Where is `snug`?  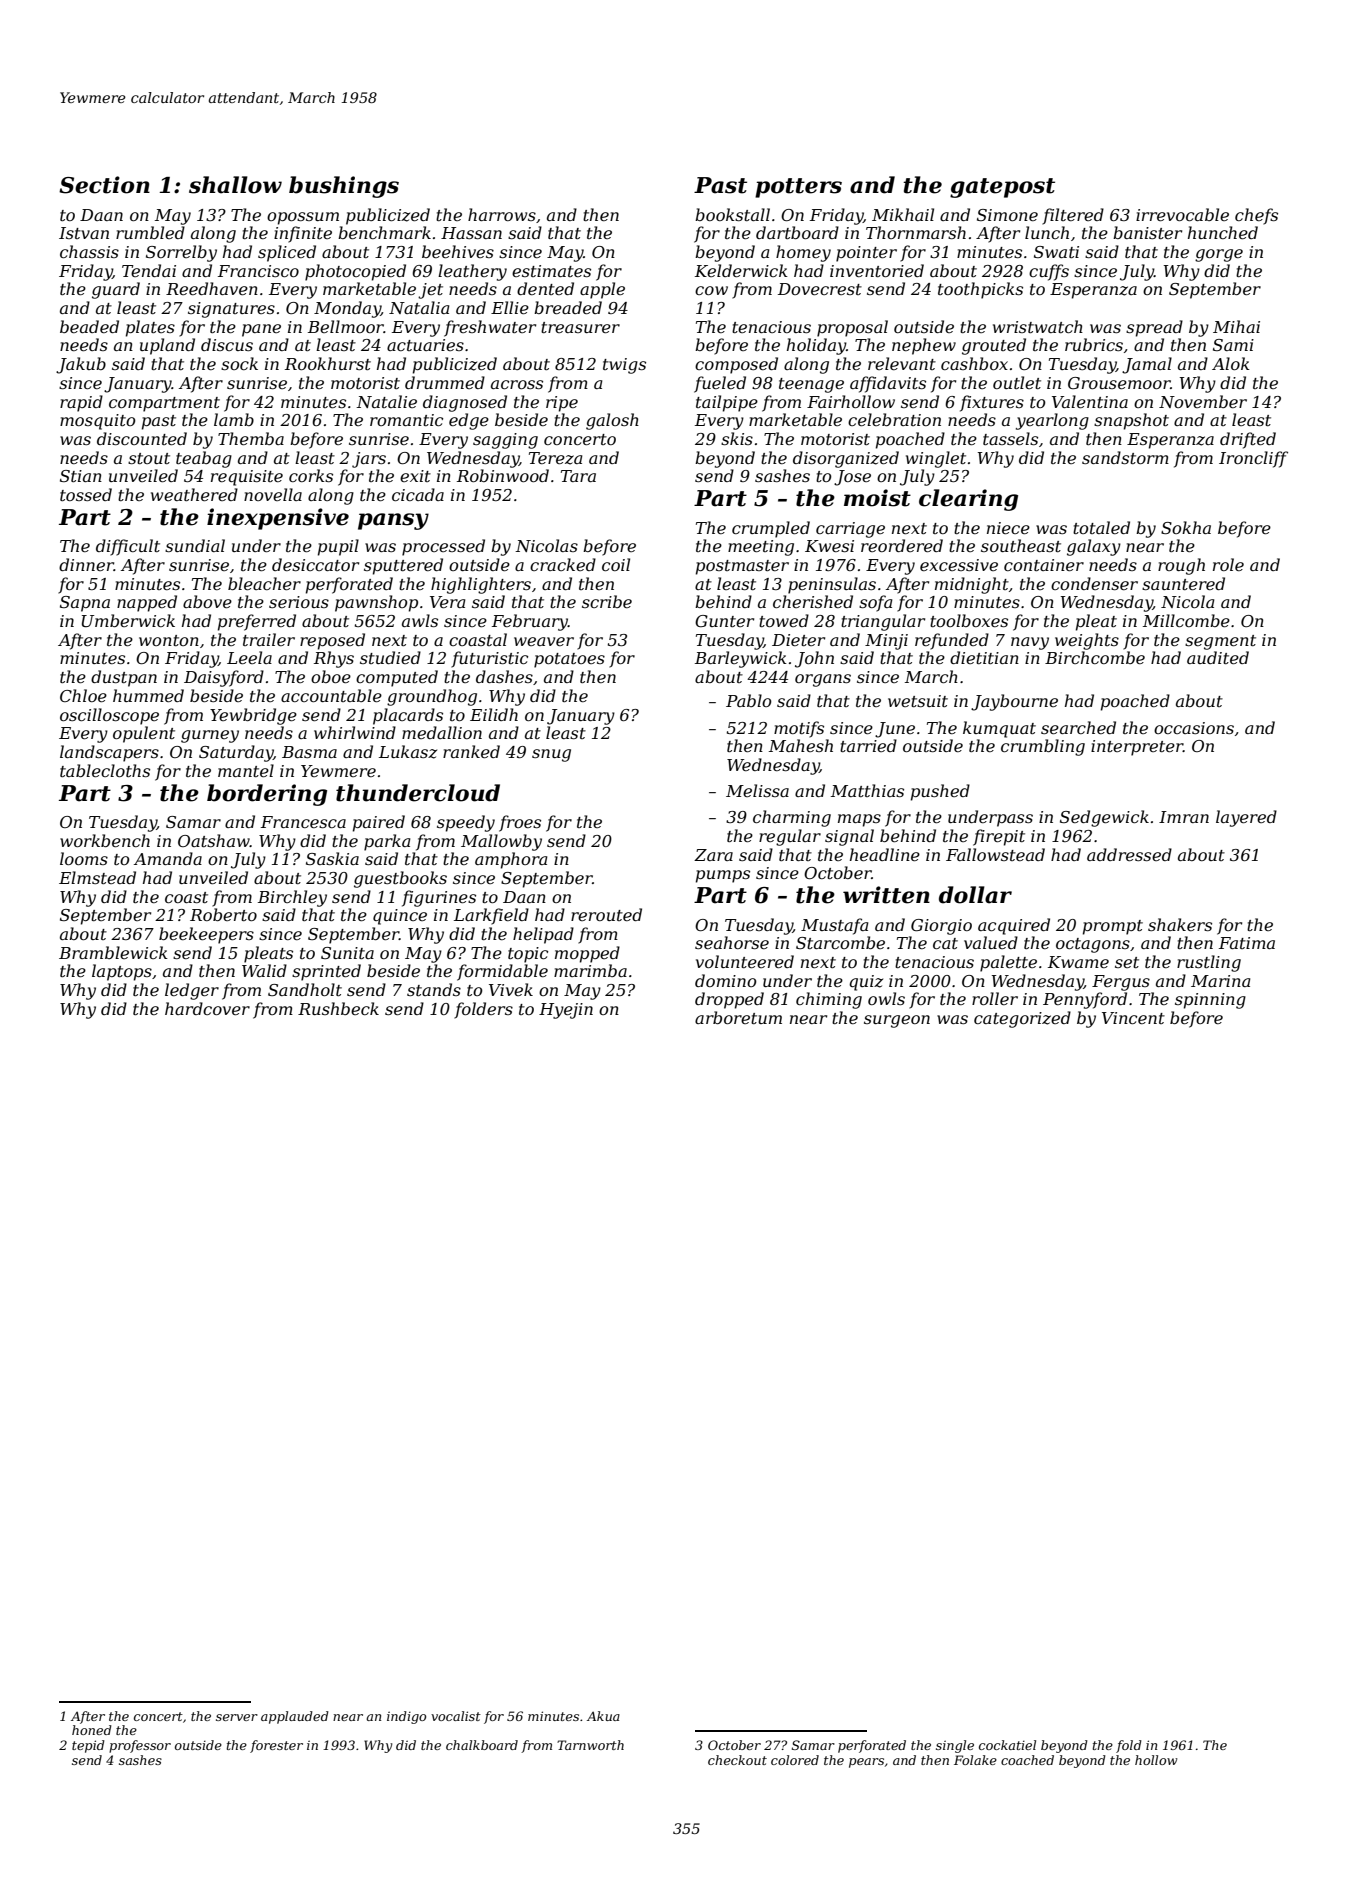 snug is located at coordinates (551, 755).
